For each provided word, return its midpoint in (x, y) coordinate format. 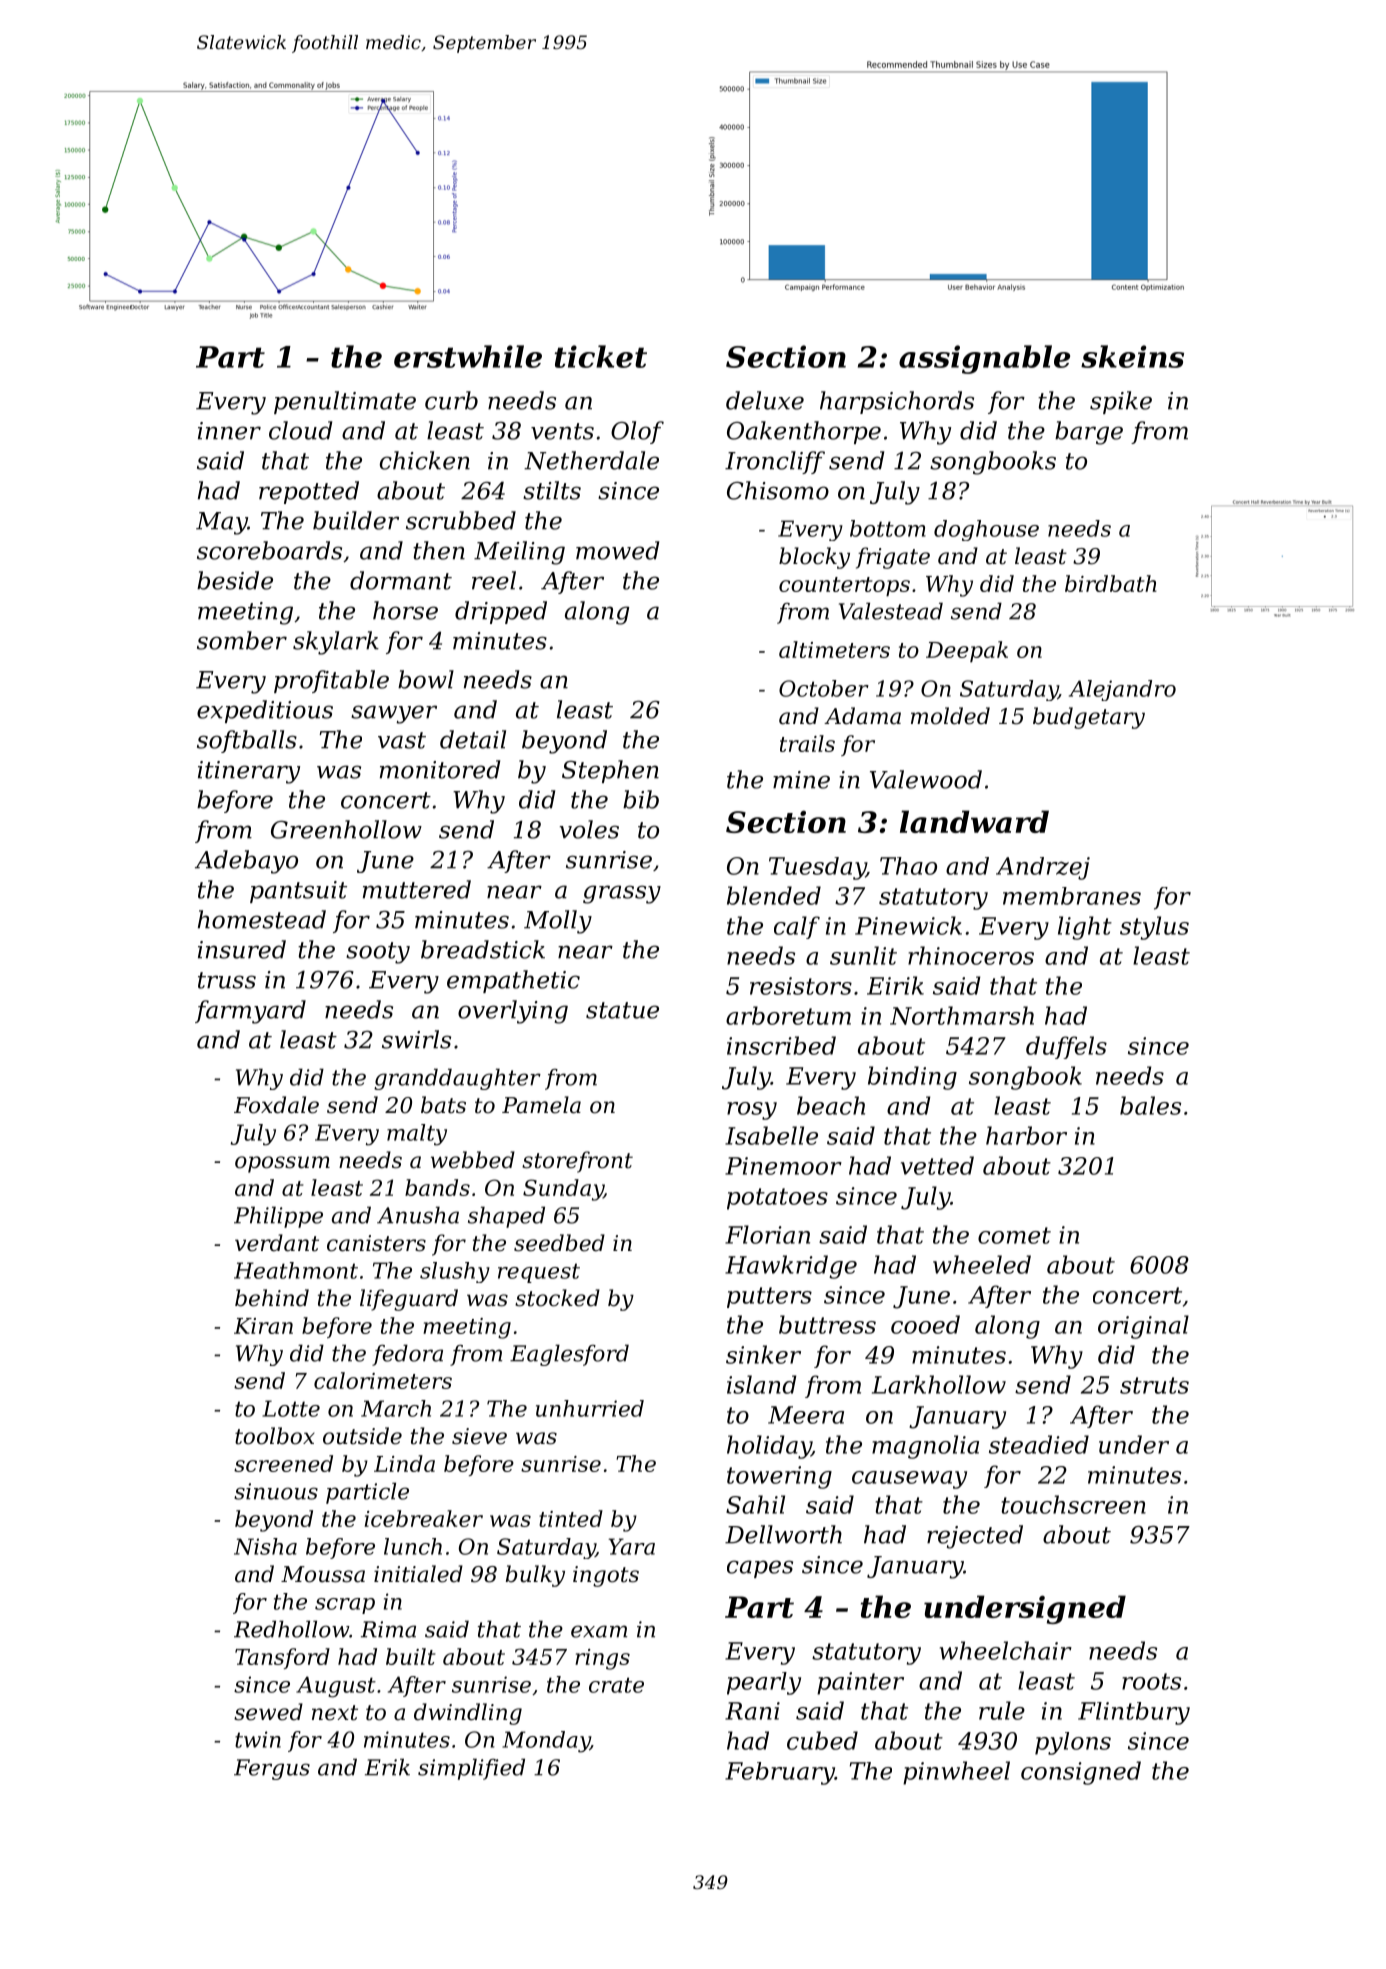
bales (1150, 1105)
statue (622, 1010)
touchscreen (1074, 1504)
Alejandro (1122, 690)
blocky (814, 558)
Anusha (418, 1215)
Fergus (272, 1769)
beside (235, 580)
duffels (1066, 1047)
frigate (893, 558)
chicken (425, 460)
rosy (752, 1111)
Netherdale (591, 460)
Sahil (755, 1504)
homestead (262, 919)
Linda (404, 1463)
